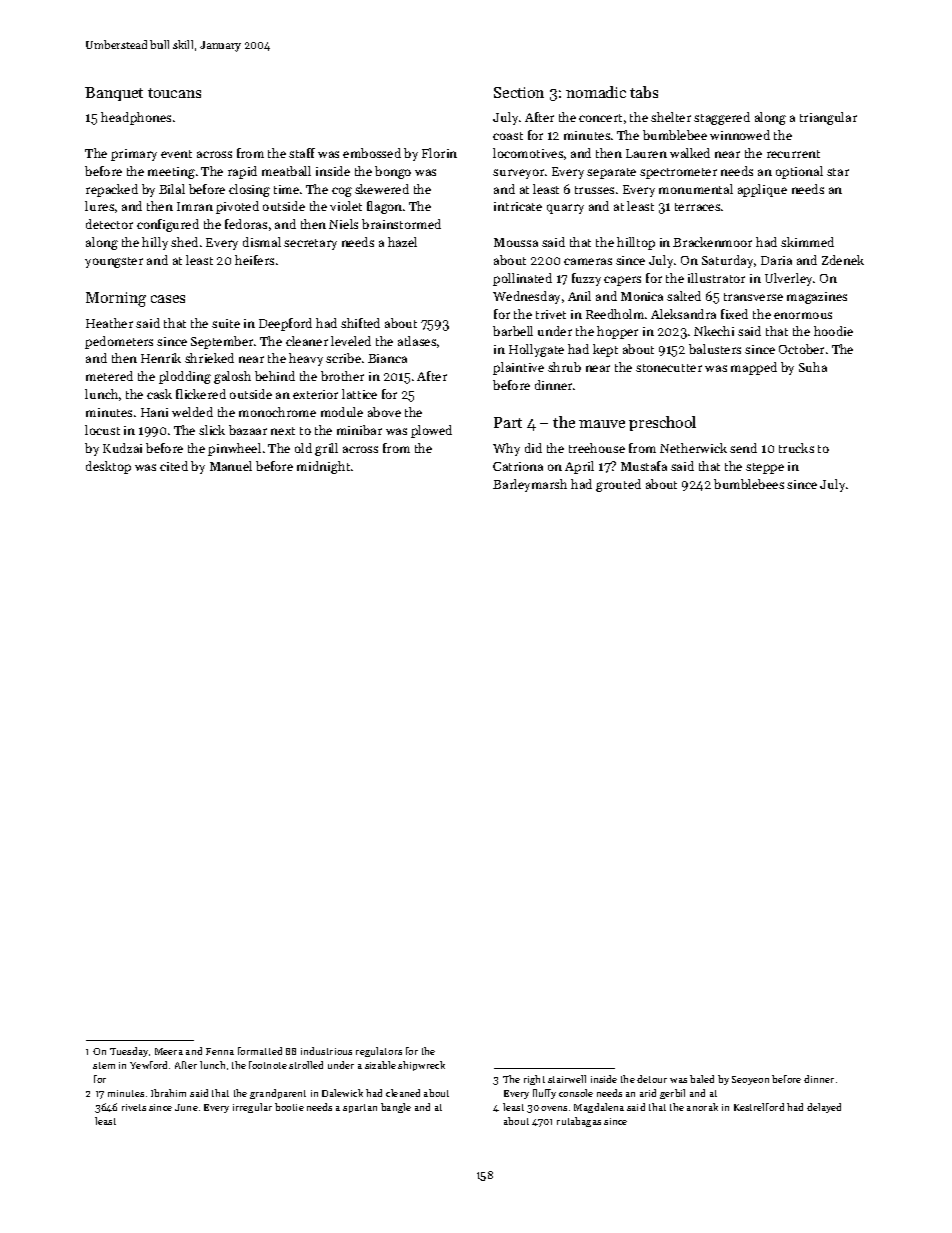 This page has height=1233, width=952. I want to click on cited, so click(174, 466).
